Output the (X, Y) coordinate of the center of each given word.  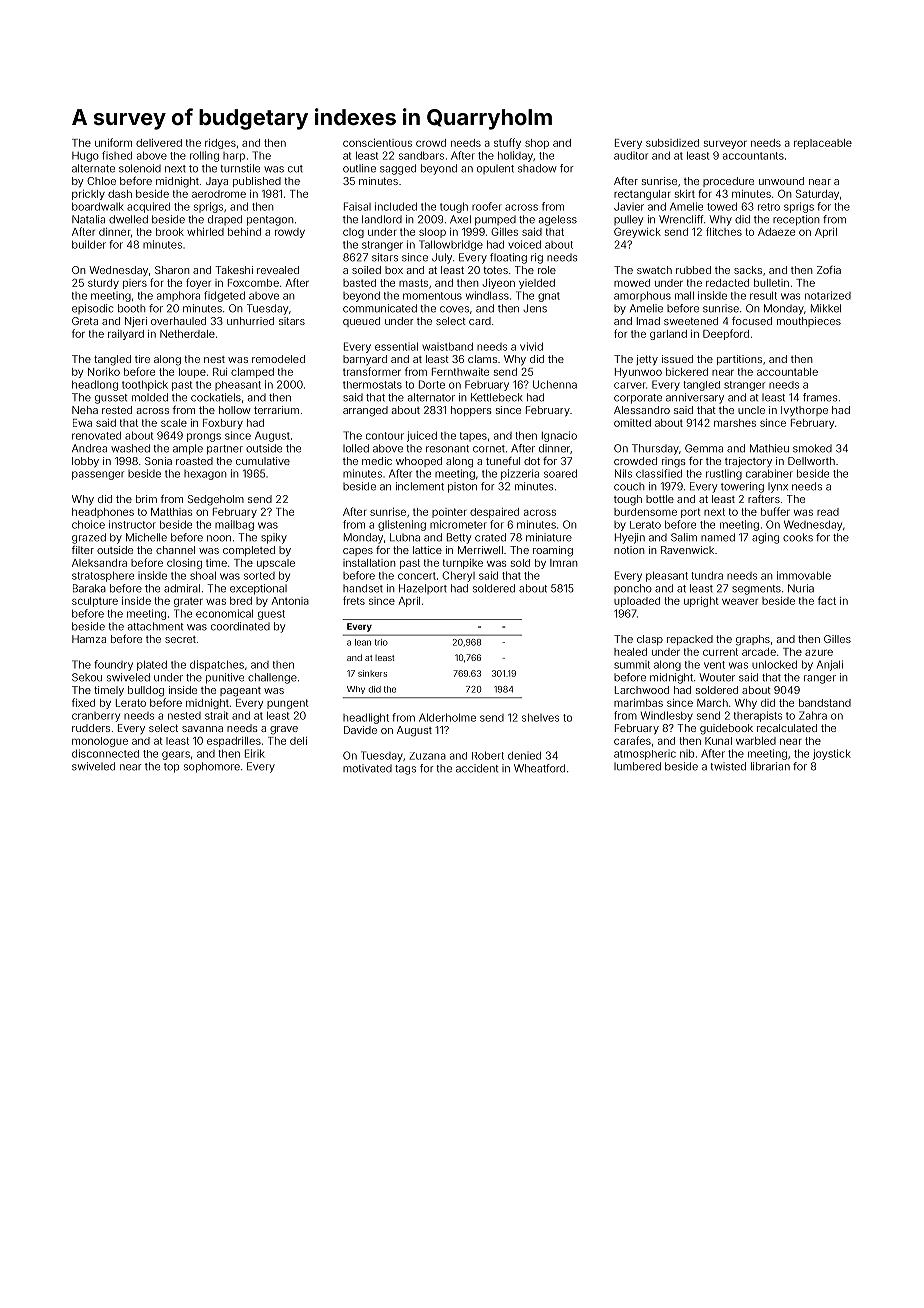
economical (224, 613)
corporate (638, 399)
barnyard (365, 360)
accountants (753, 156)
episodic (93, 309)
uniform (113, 142)
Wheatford (539, 768)
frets (354, 600)
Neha (85, 410)
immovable (804, 575)
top (171, 768)
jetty (647, 360)
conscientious (377, 143)
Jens (535, 308)
